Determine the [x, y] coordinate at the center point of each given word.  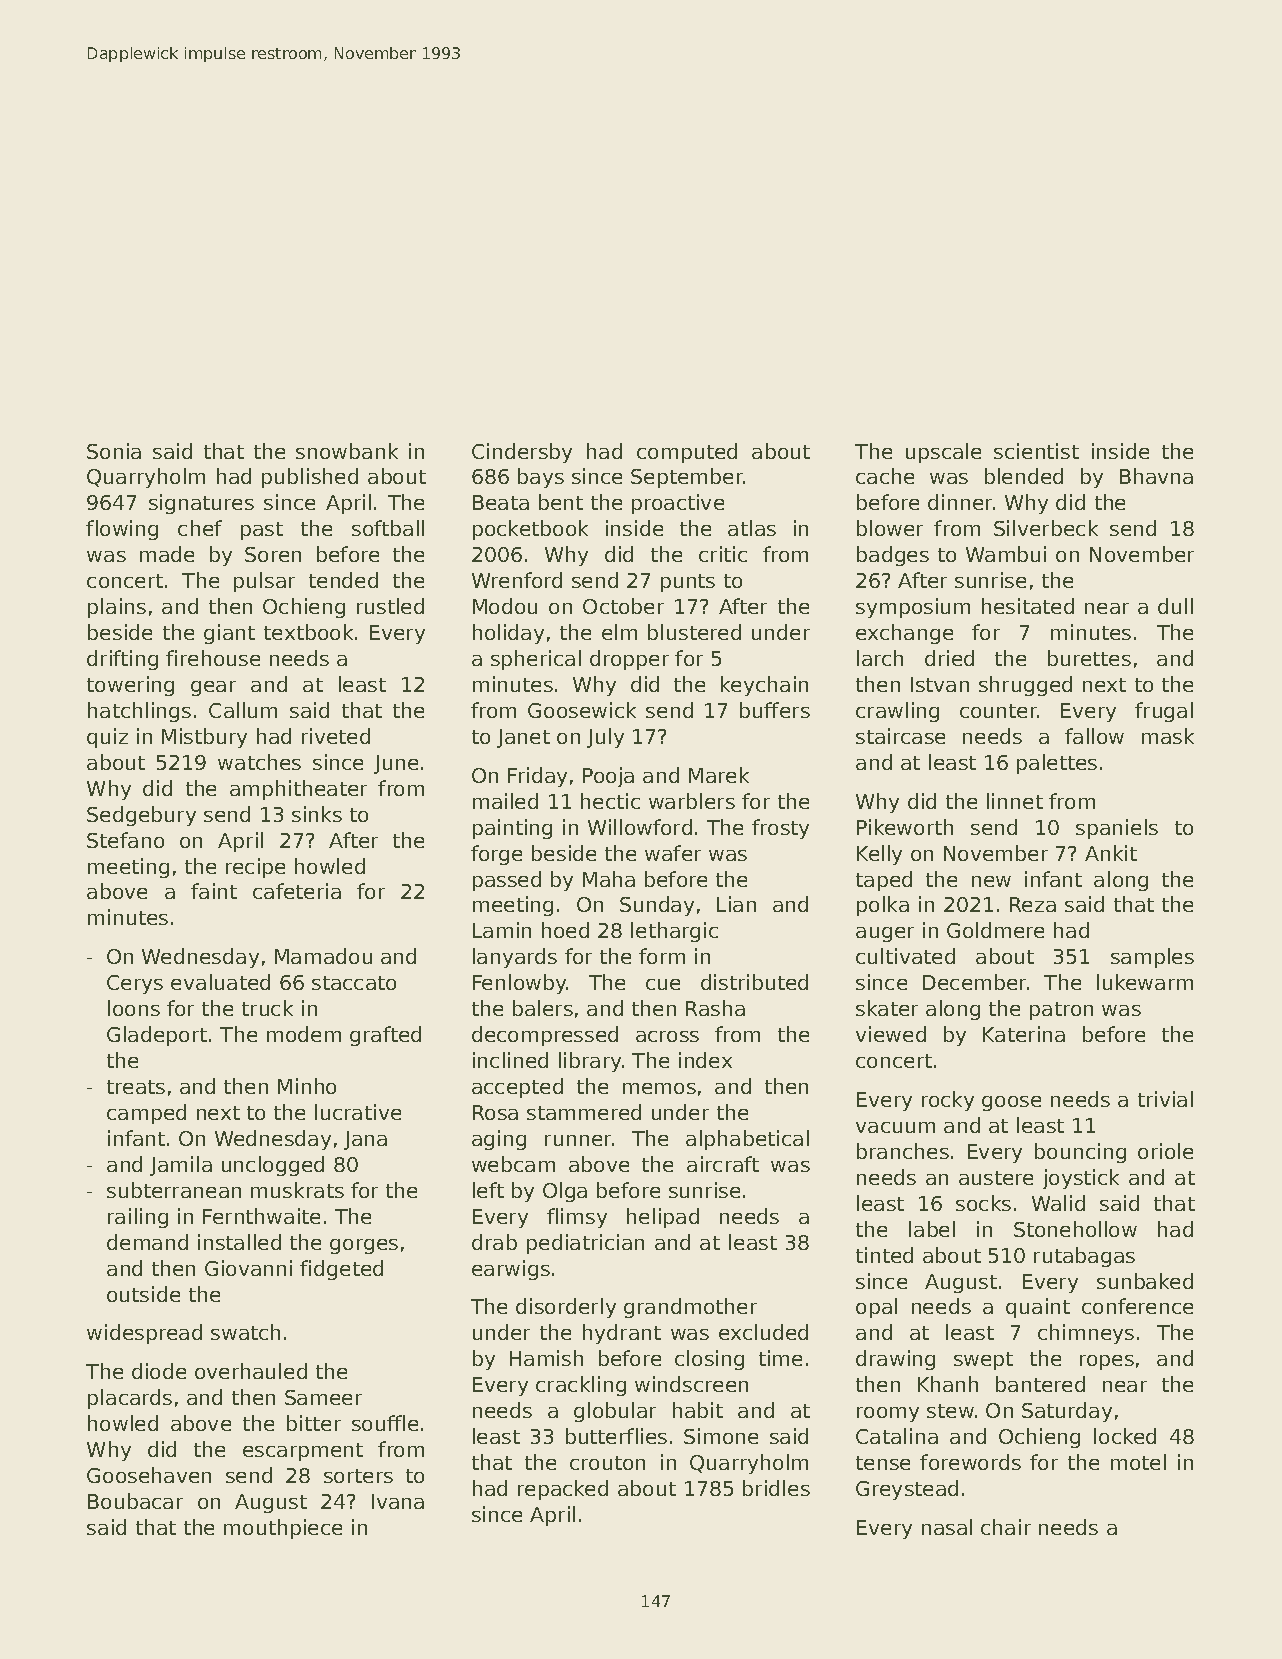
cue [663, 984]
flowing [122, 530]
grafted [385, 1036]
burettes [1089, 658]
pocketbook [530, 530]
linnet [1015, 801]
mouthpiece [283, 1529]
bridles [776, 1488]
